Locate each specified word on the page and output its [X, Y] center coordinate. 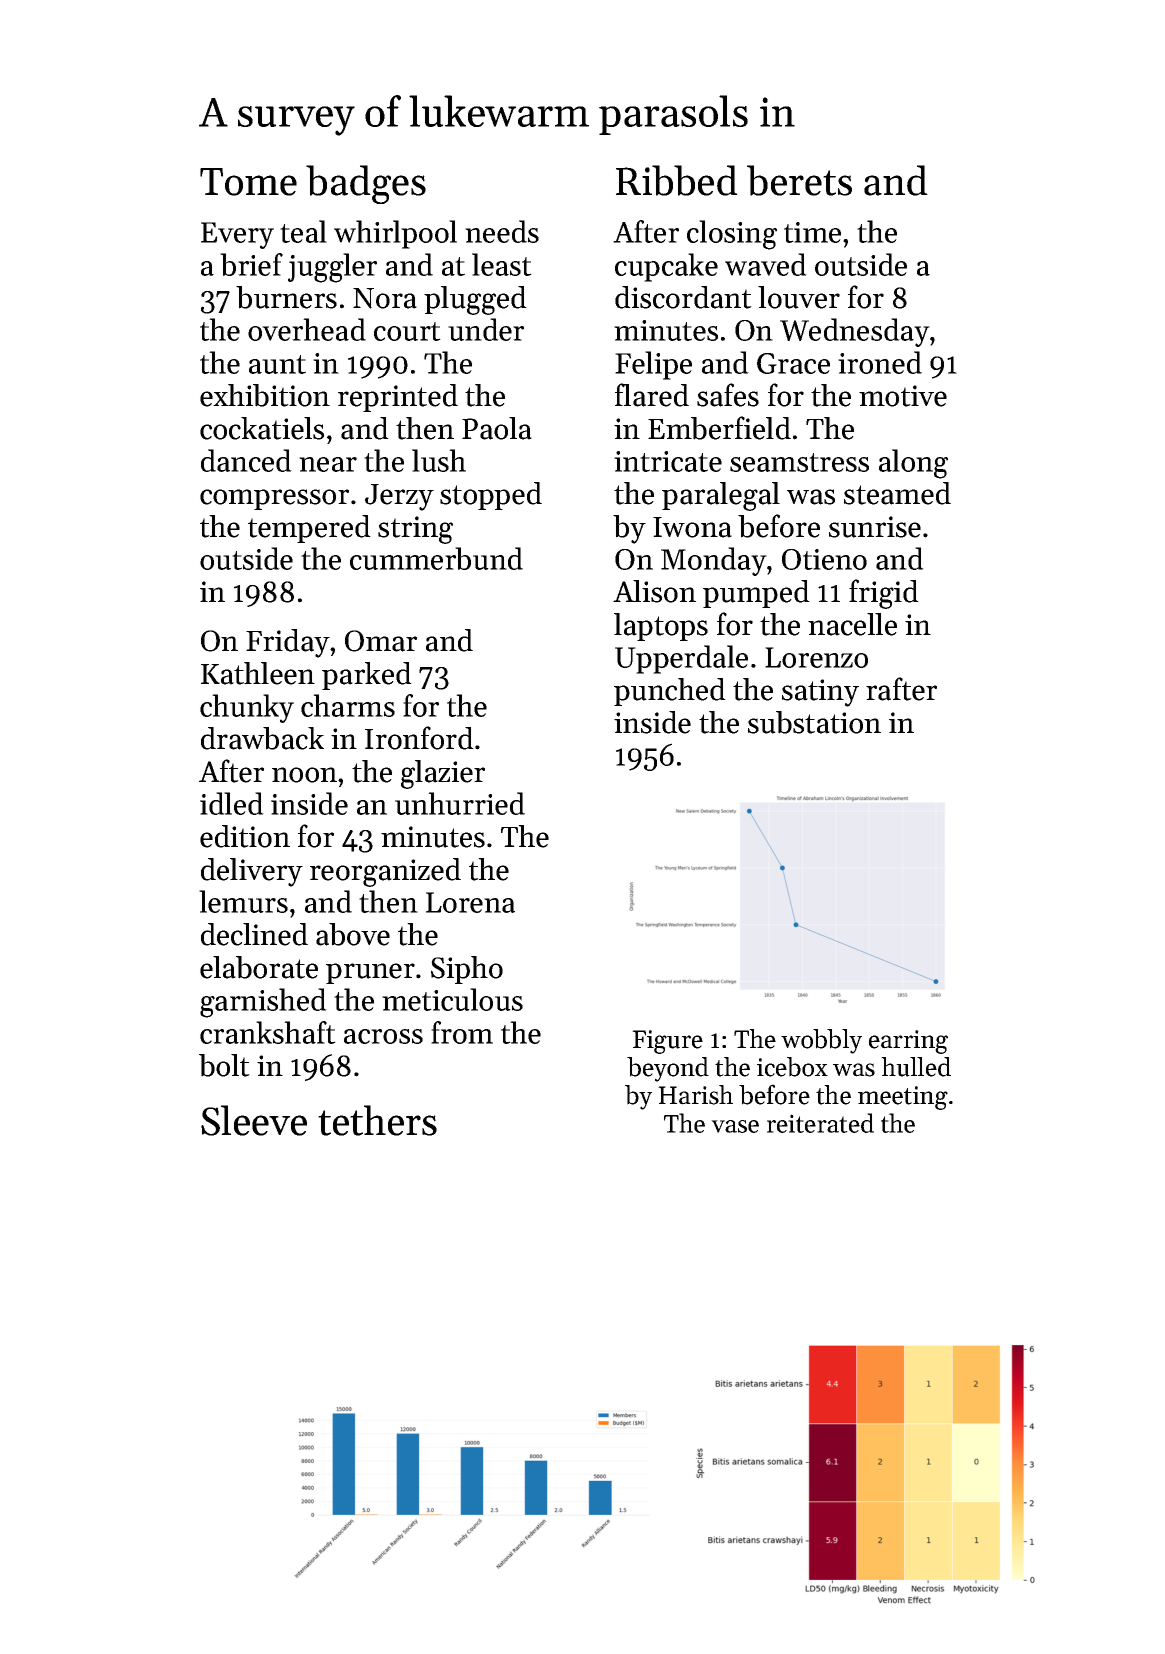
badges [366, 184]
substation [814, 722]
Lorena [470, 902]
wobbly [821, 1041]
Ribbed [677, 180]
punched [670, 692]
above [353, 934]
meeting [903, 1098]
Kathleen [258, 673]
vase [735, 1126]
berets [799, 180]
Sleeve [254, 1120]
